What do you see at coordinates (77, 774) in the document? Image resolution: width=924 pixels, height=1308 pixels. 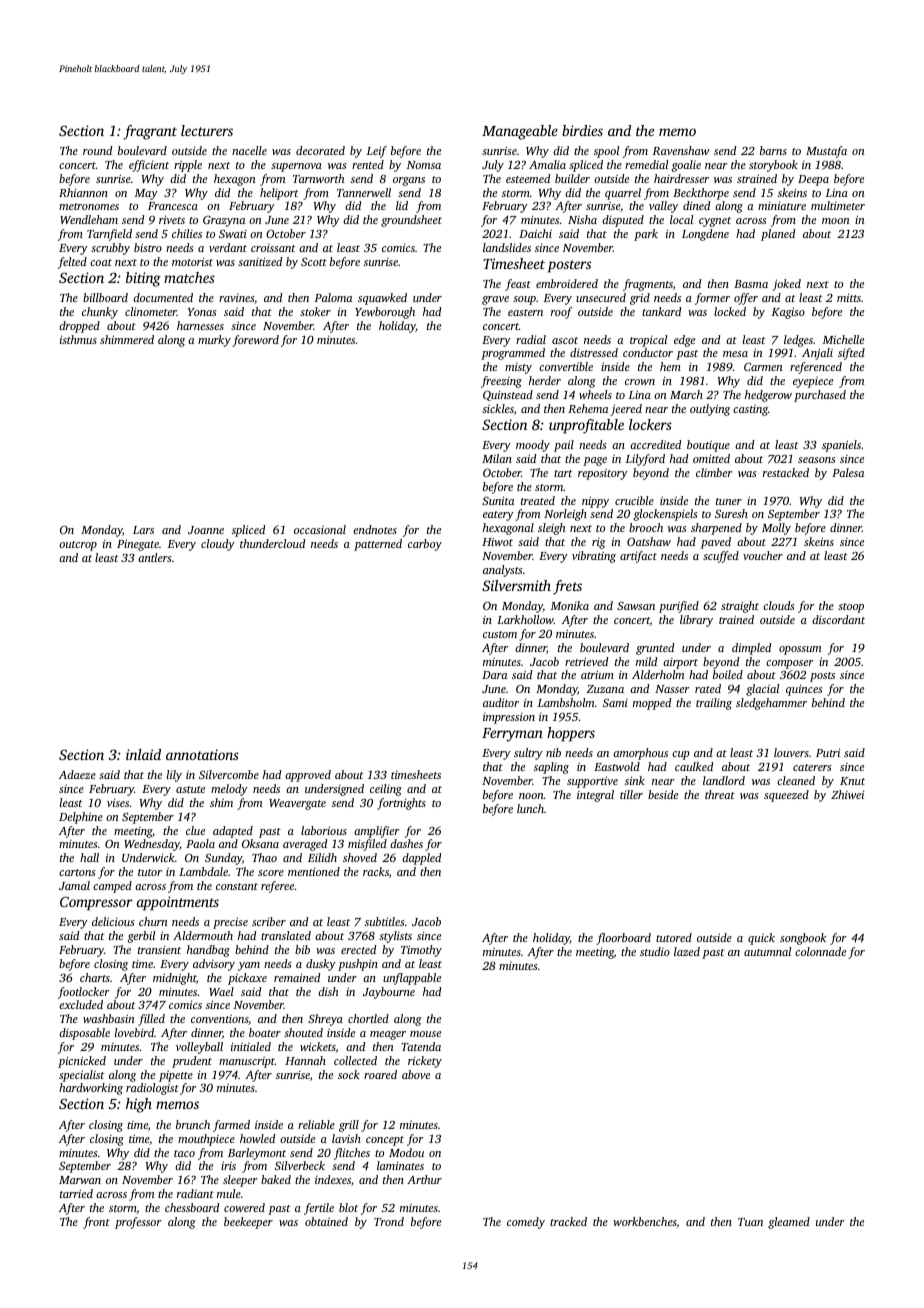 I see `Adaeze` at bounding box center [77, 774].
